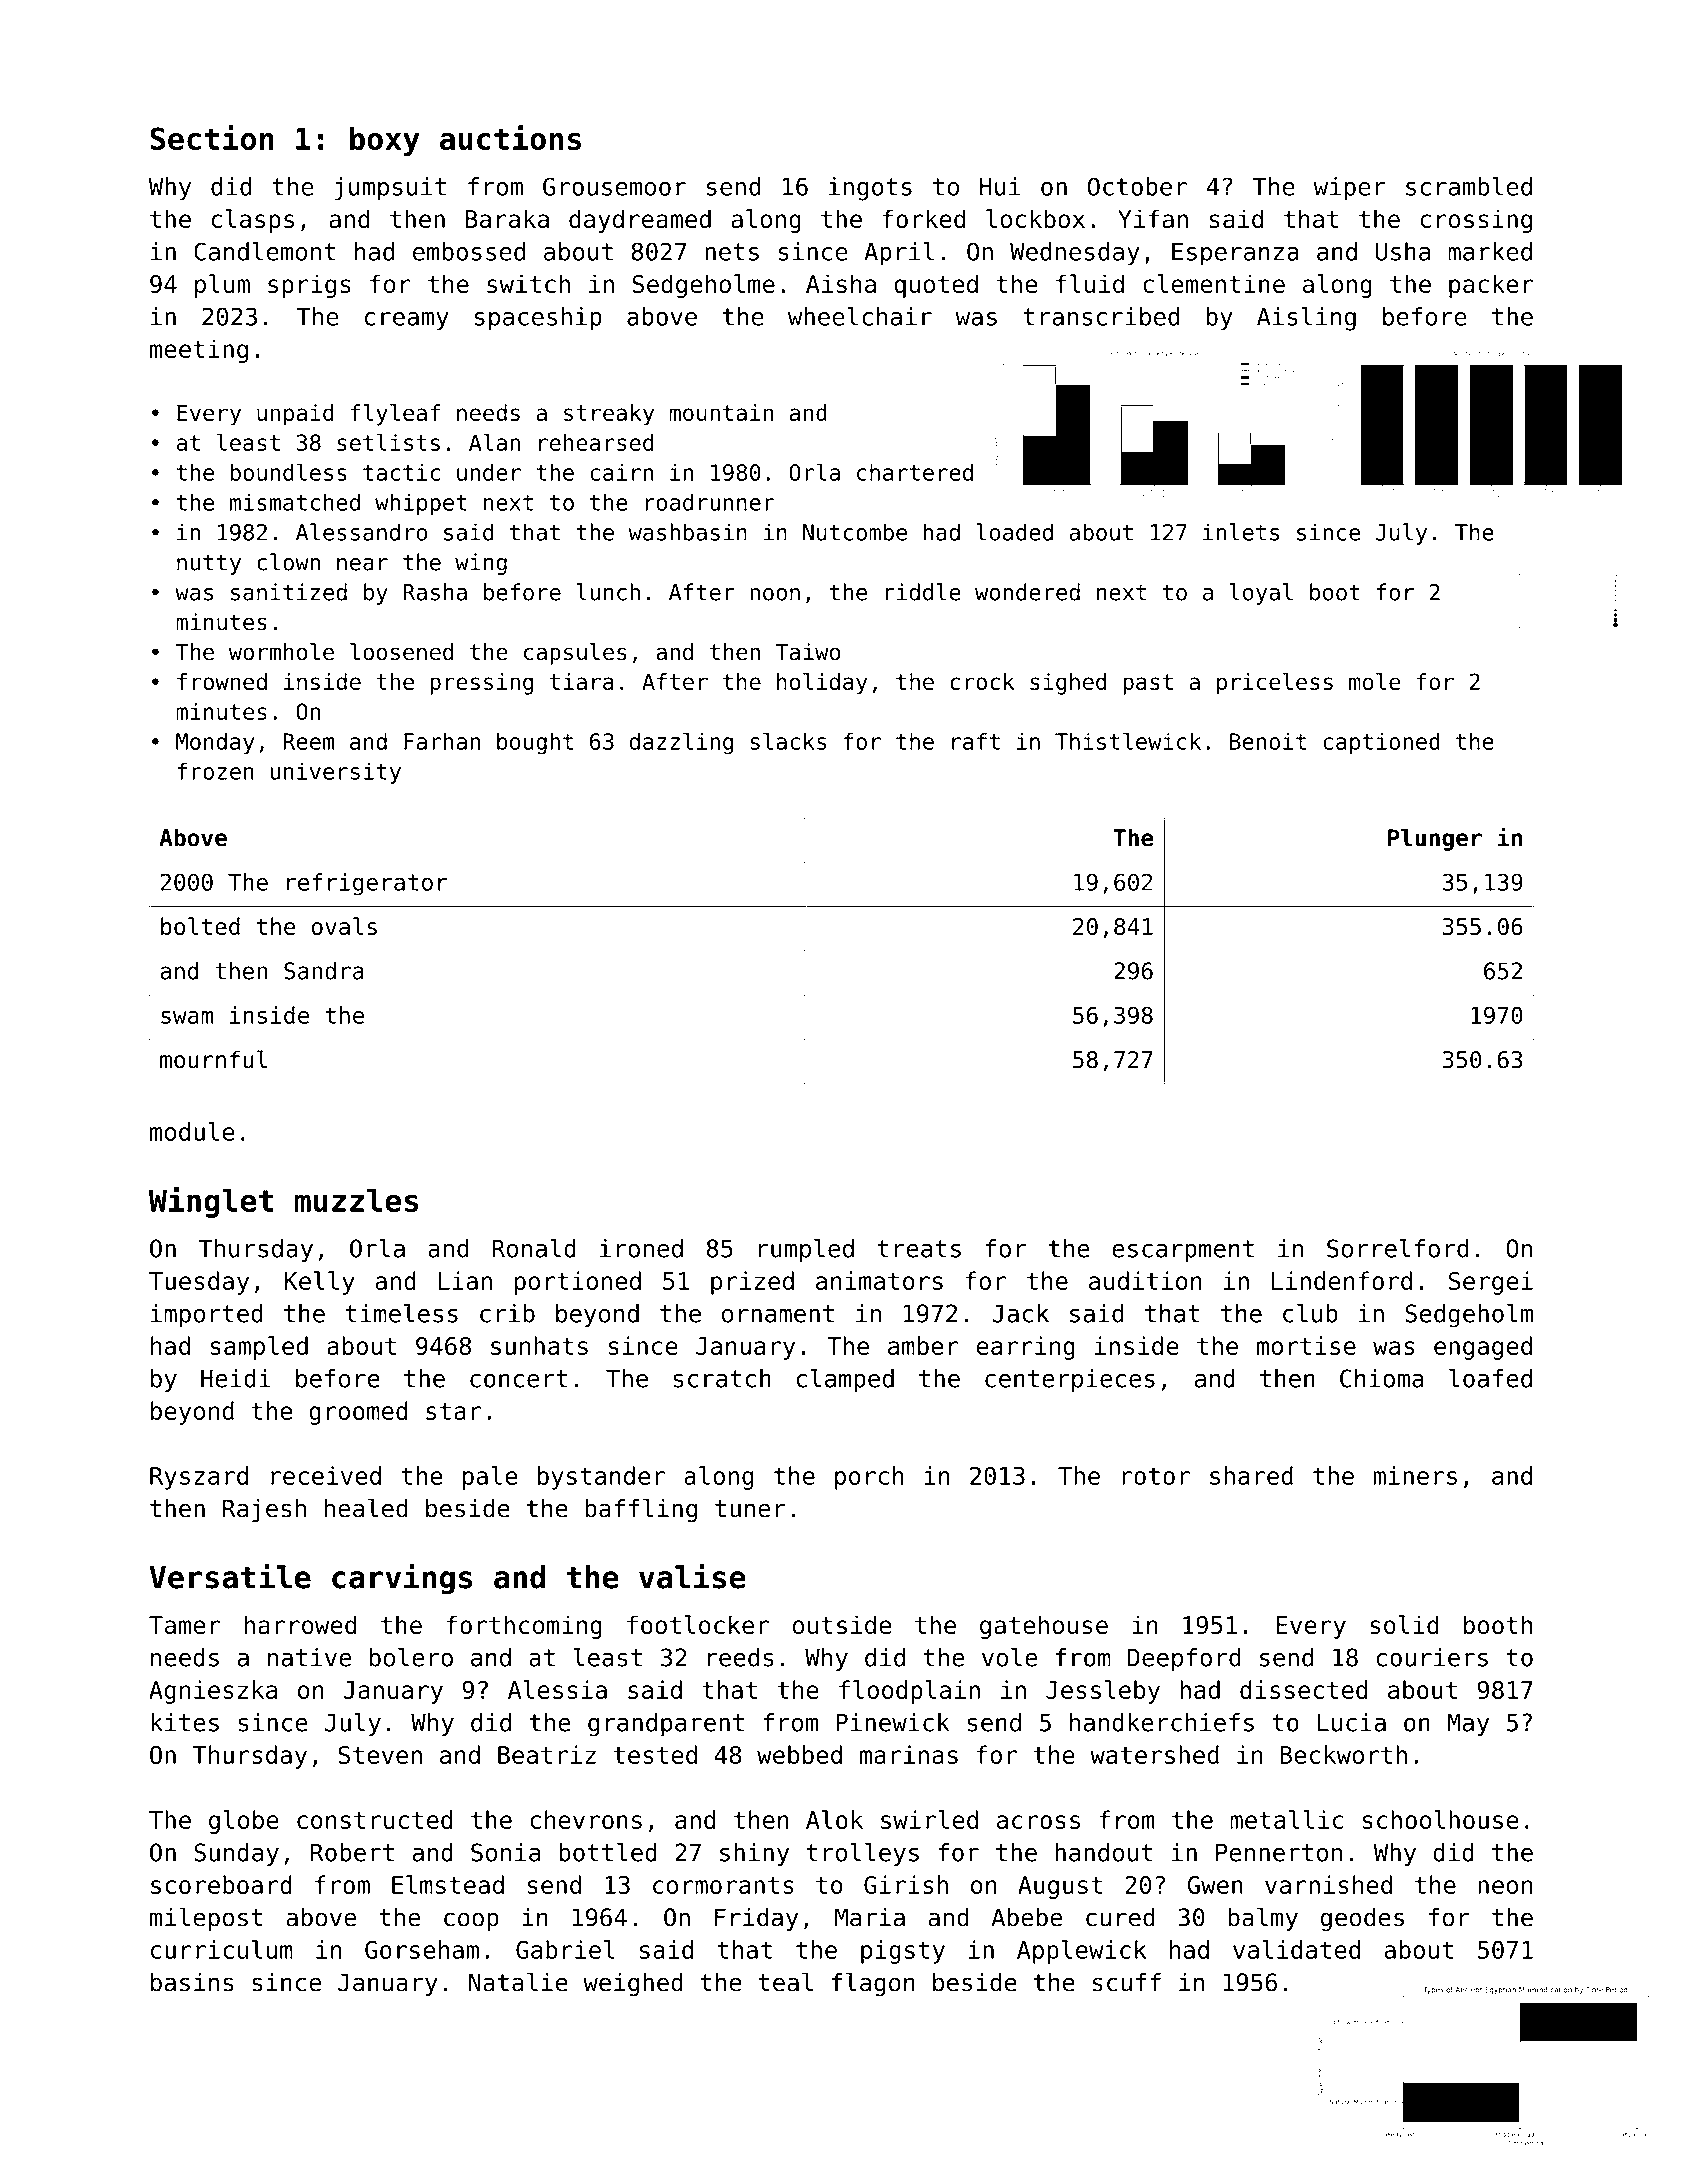 This page has width=1683, height=2178. What do you see at coordinates (547, 1754) in the page?
I see `Beatriz` at bounding box center [547, 1754].
